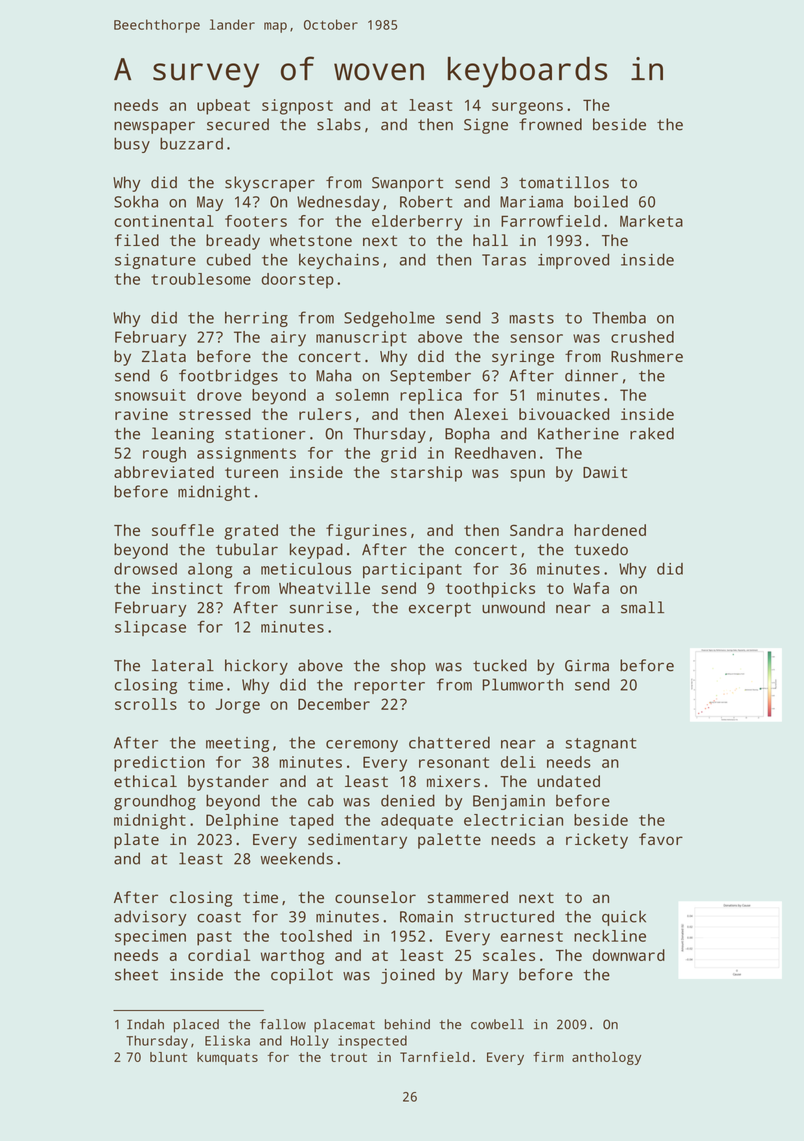 The height and width of the screenshot is (1141, 804). I want to click on signature, so click(155, 261).
